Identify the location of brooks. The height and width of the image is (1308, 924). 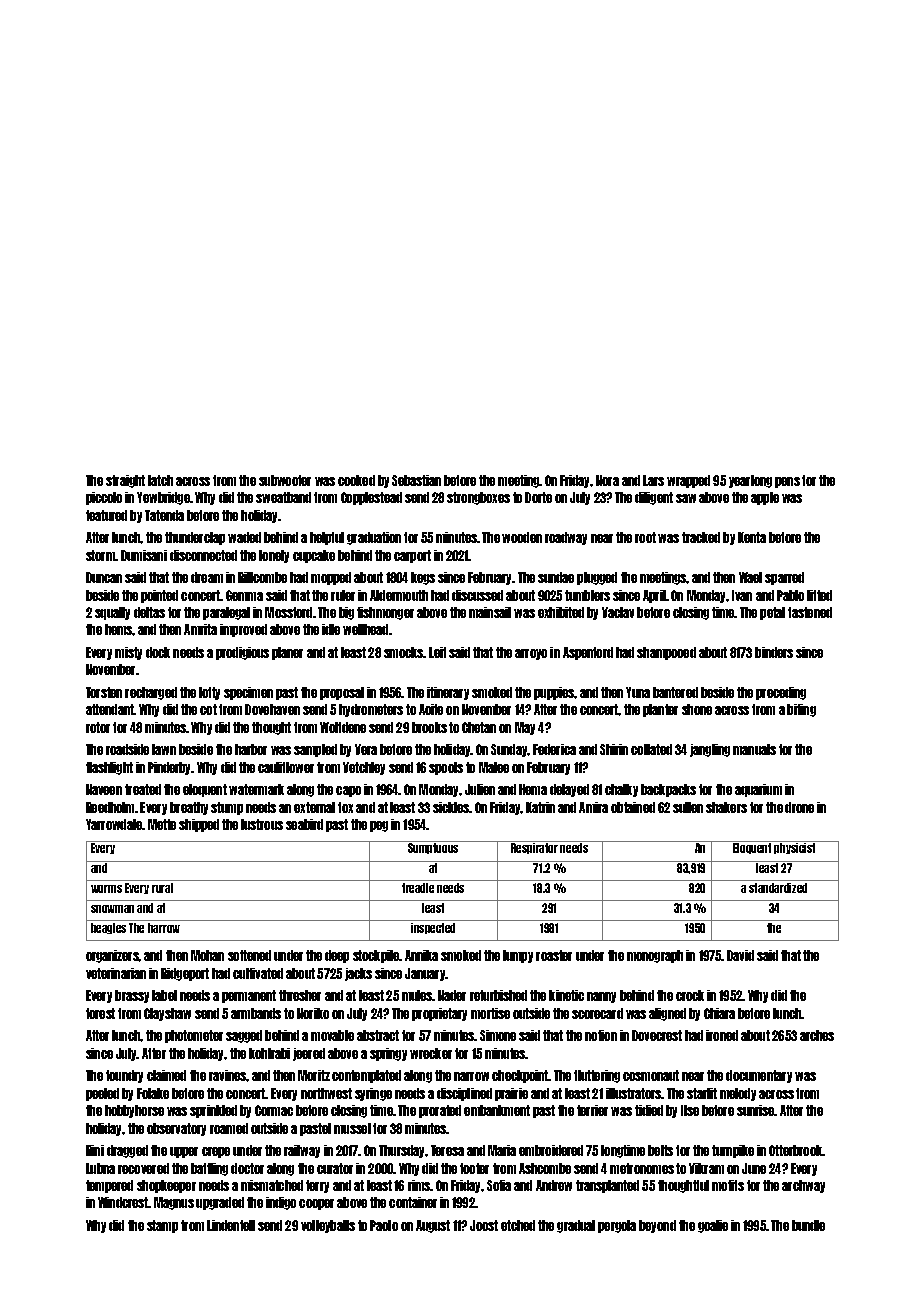
(429, 727).
